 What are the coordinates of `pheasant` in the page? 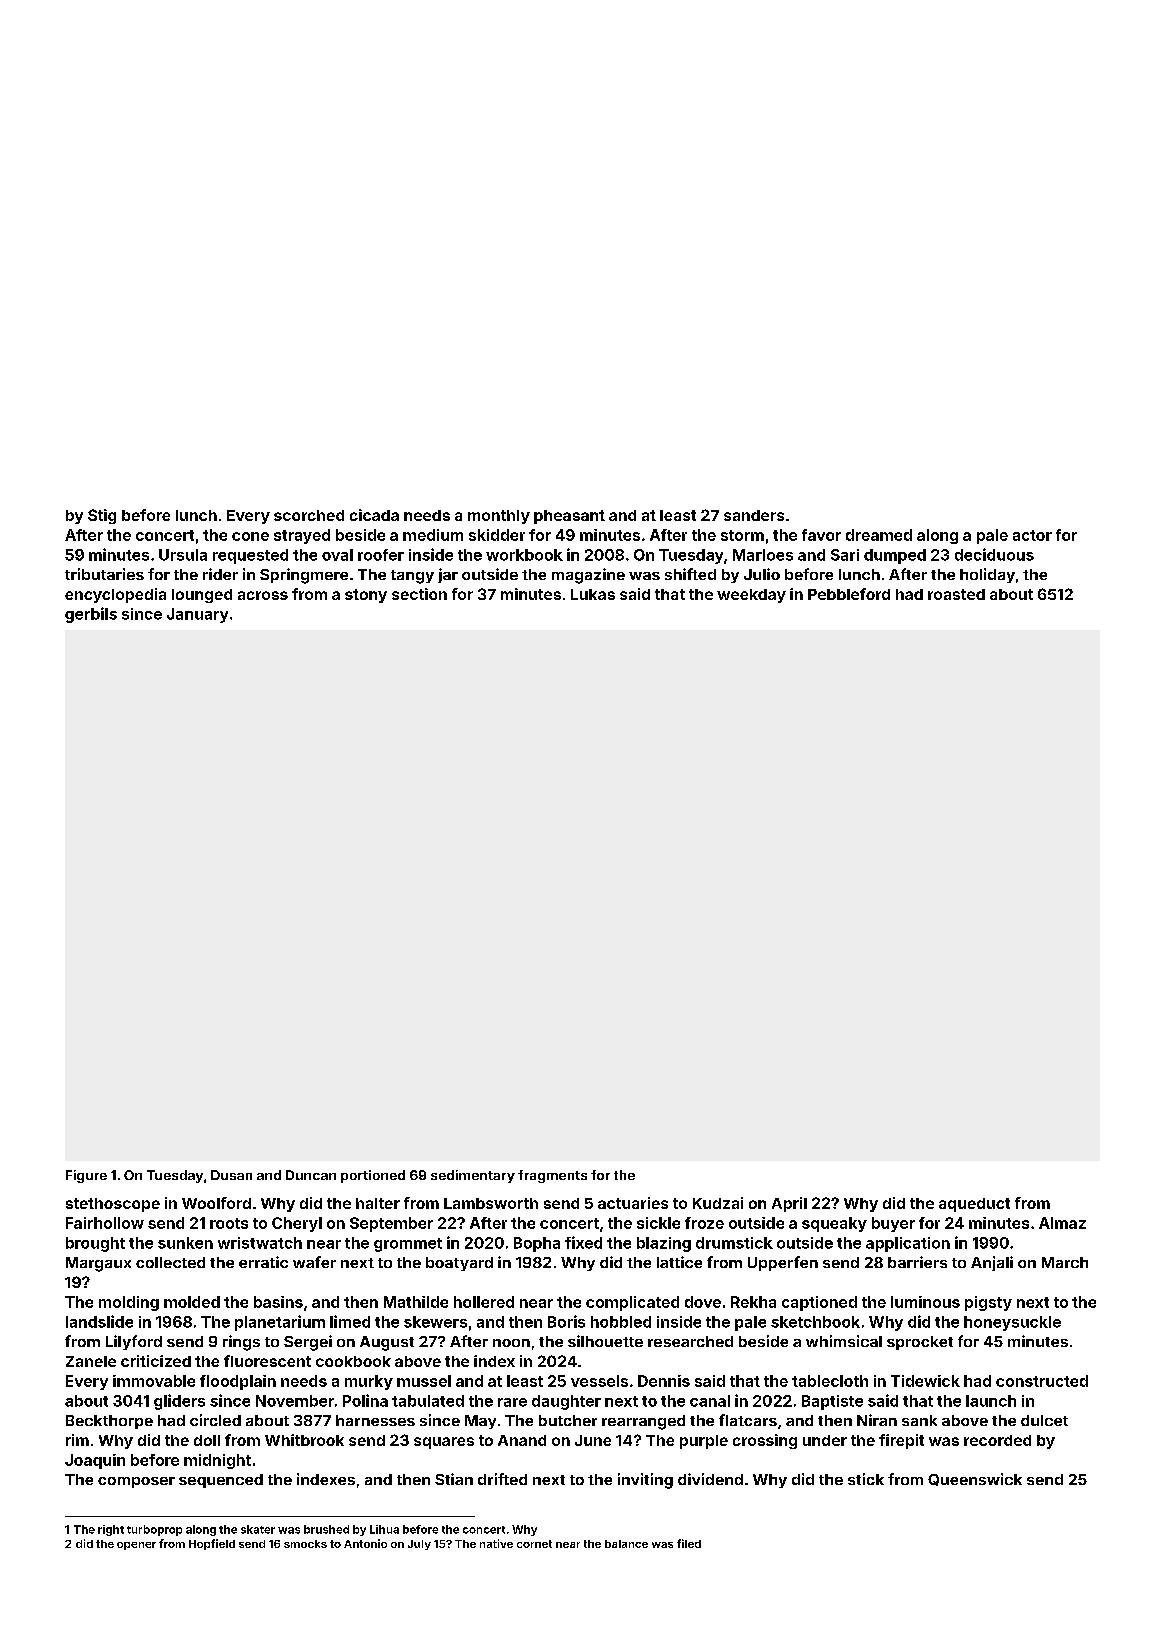 It's located at (569, 517).
